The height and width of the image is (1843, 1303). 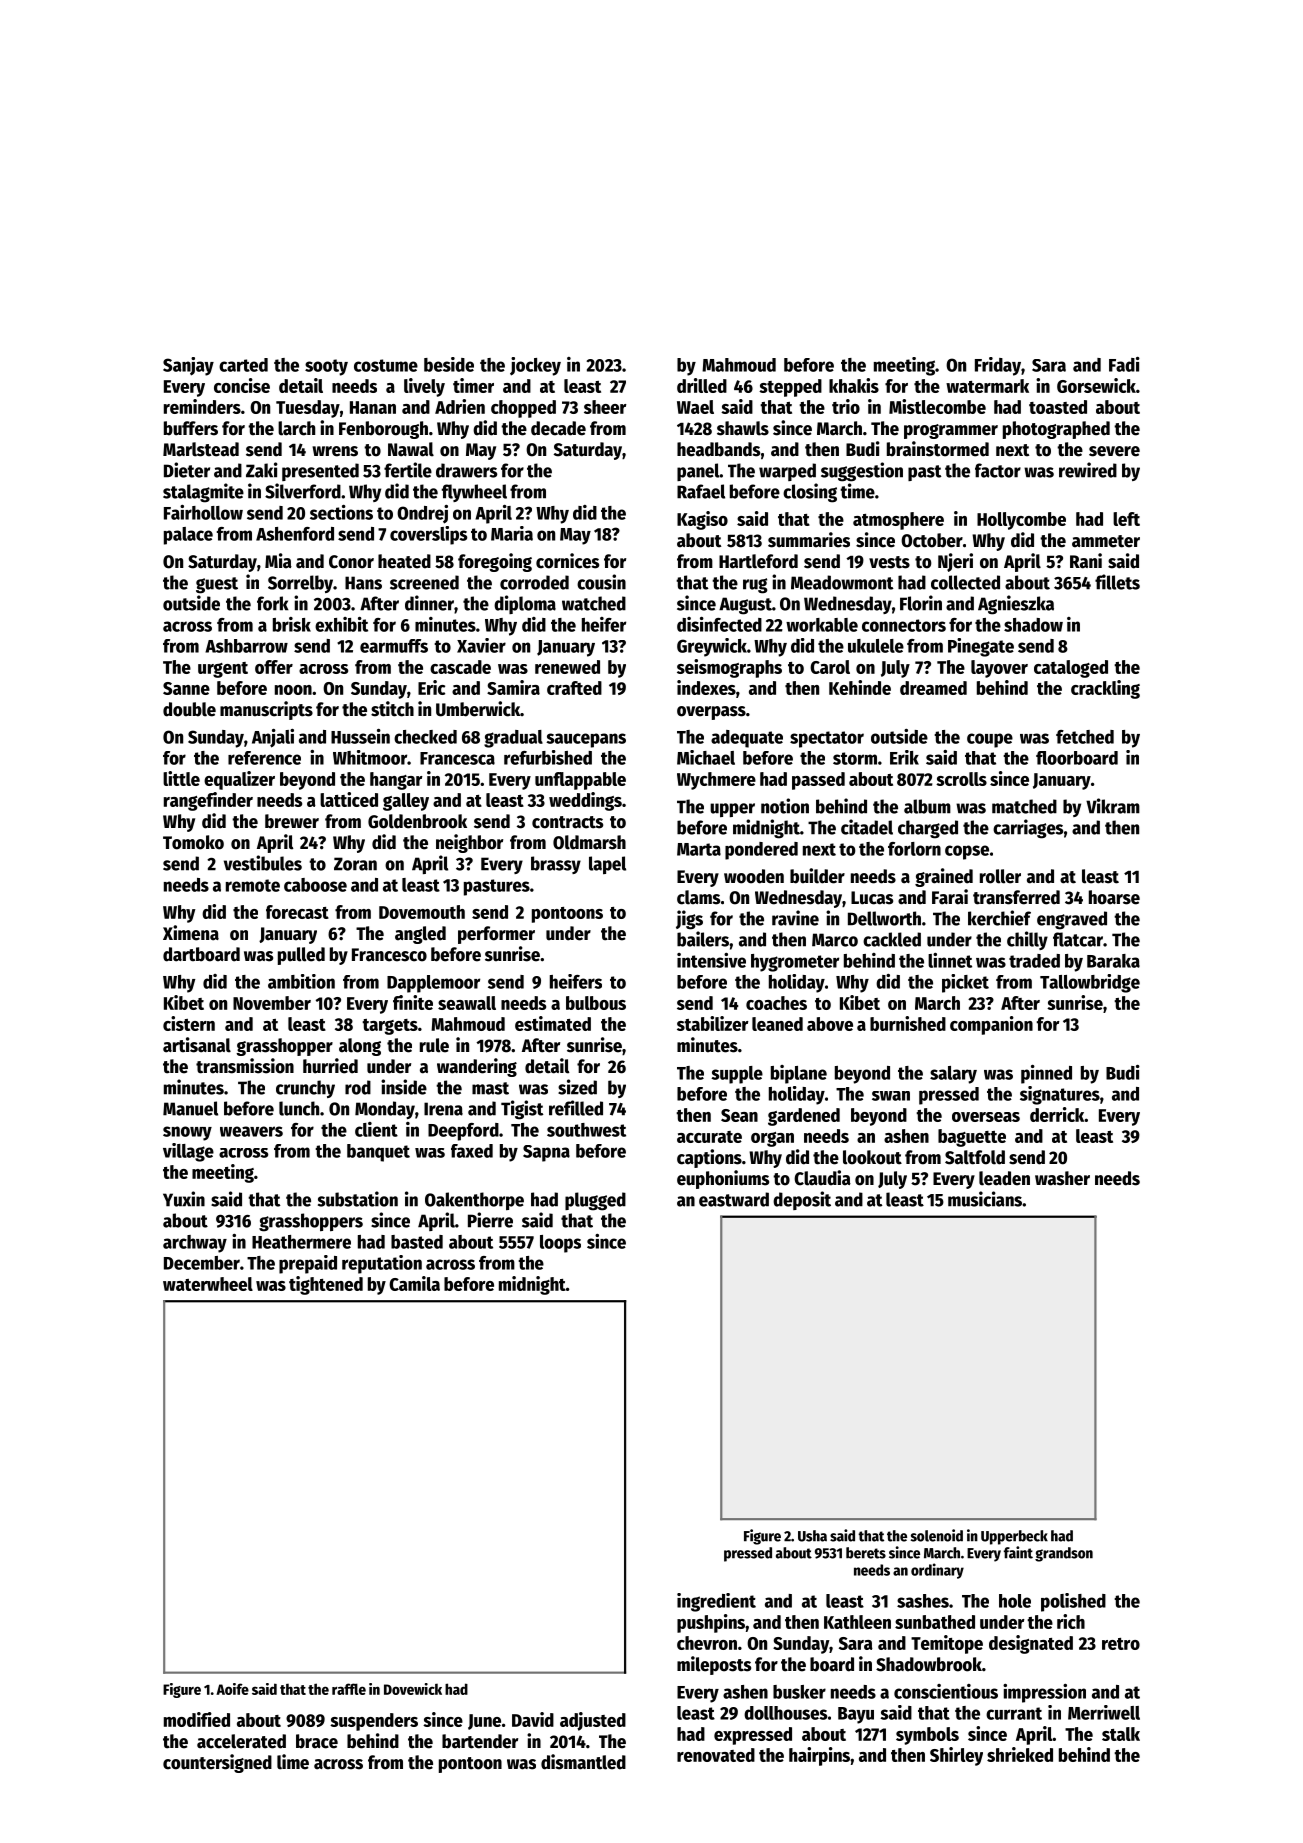 What do you see at coordinates (193, 842) in the image?
I see `Tomoko` at bounding box center [193, 842].
